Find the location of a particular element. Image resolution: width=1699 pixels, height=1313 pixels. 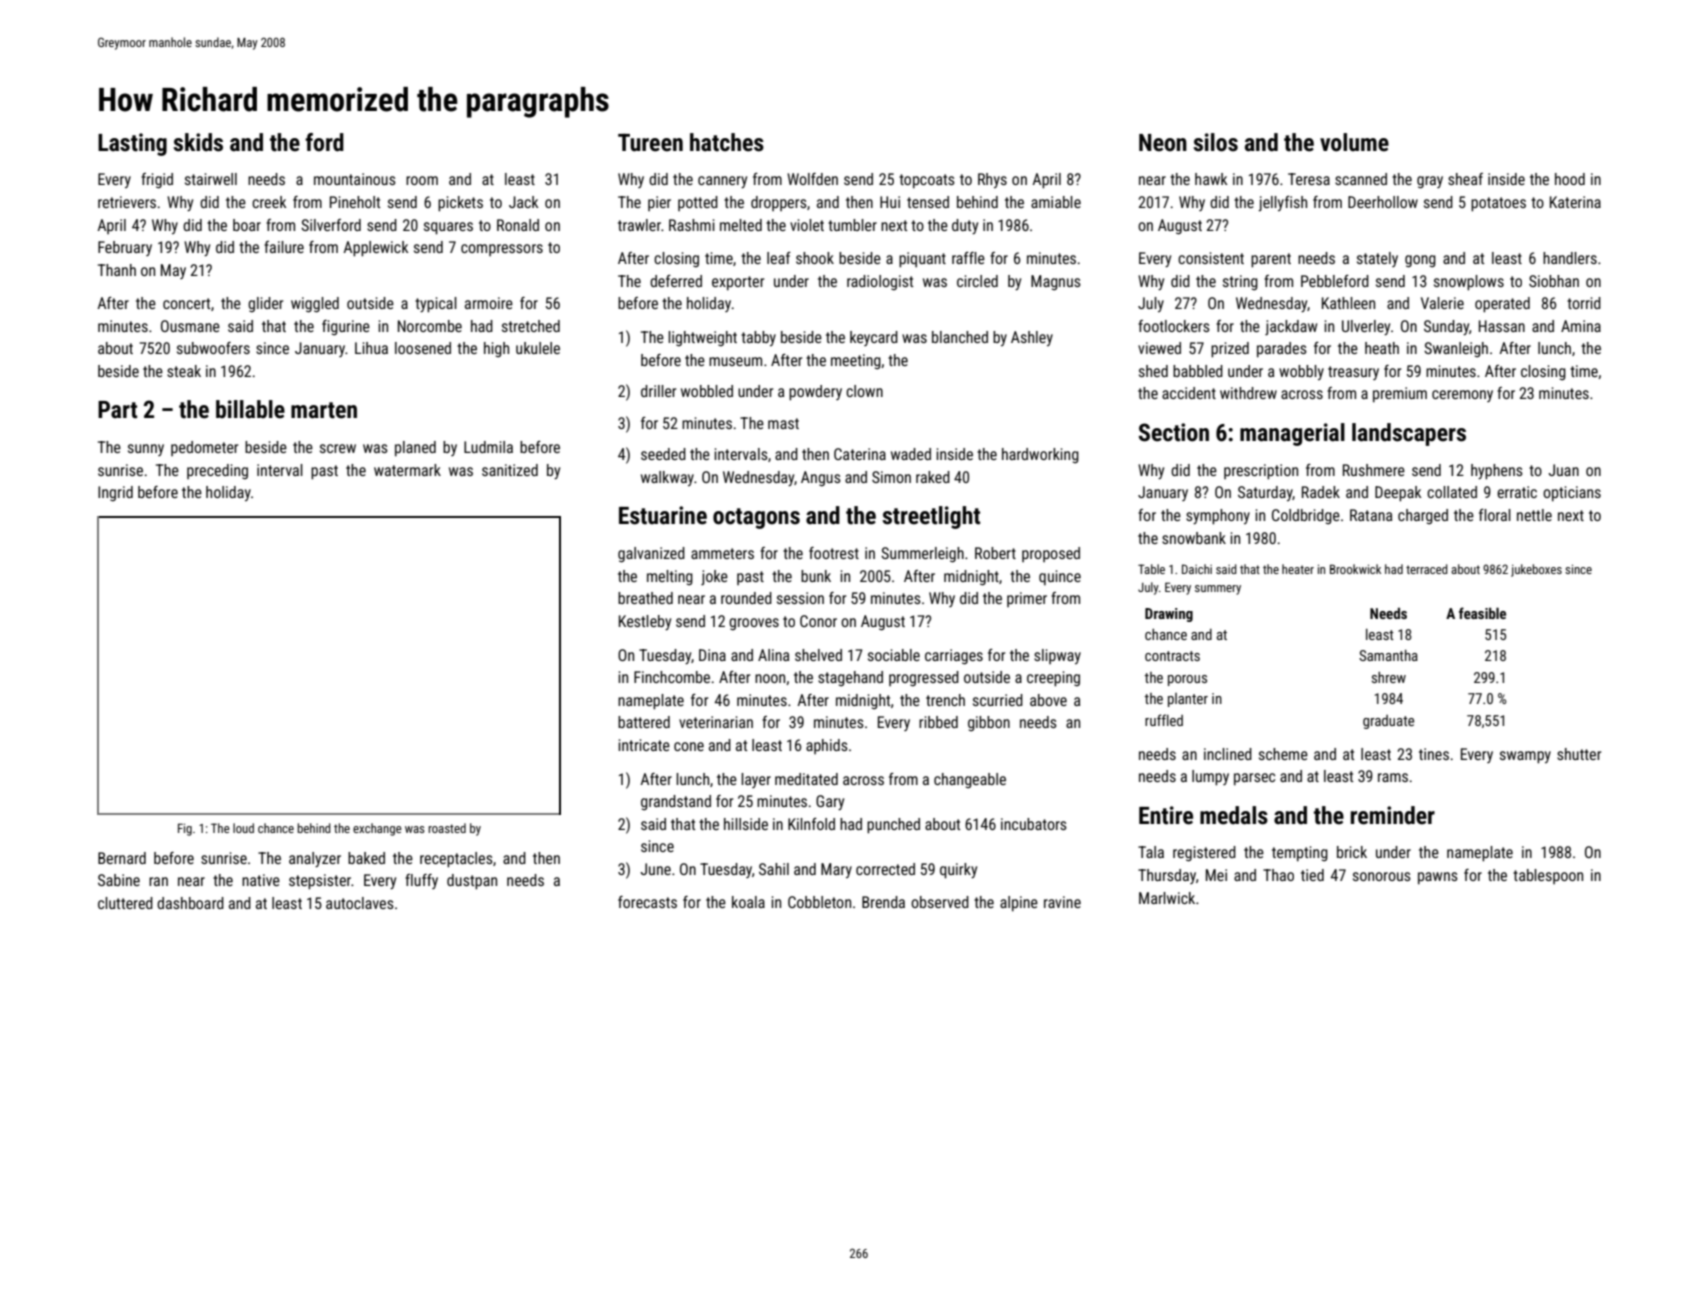

pawns is located at coordinates (1438, 878).
